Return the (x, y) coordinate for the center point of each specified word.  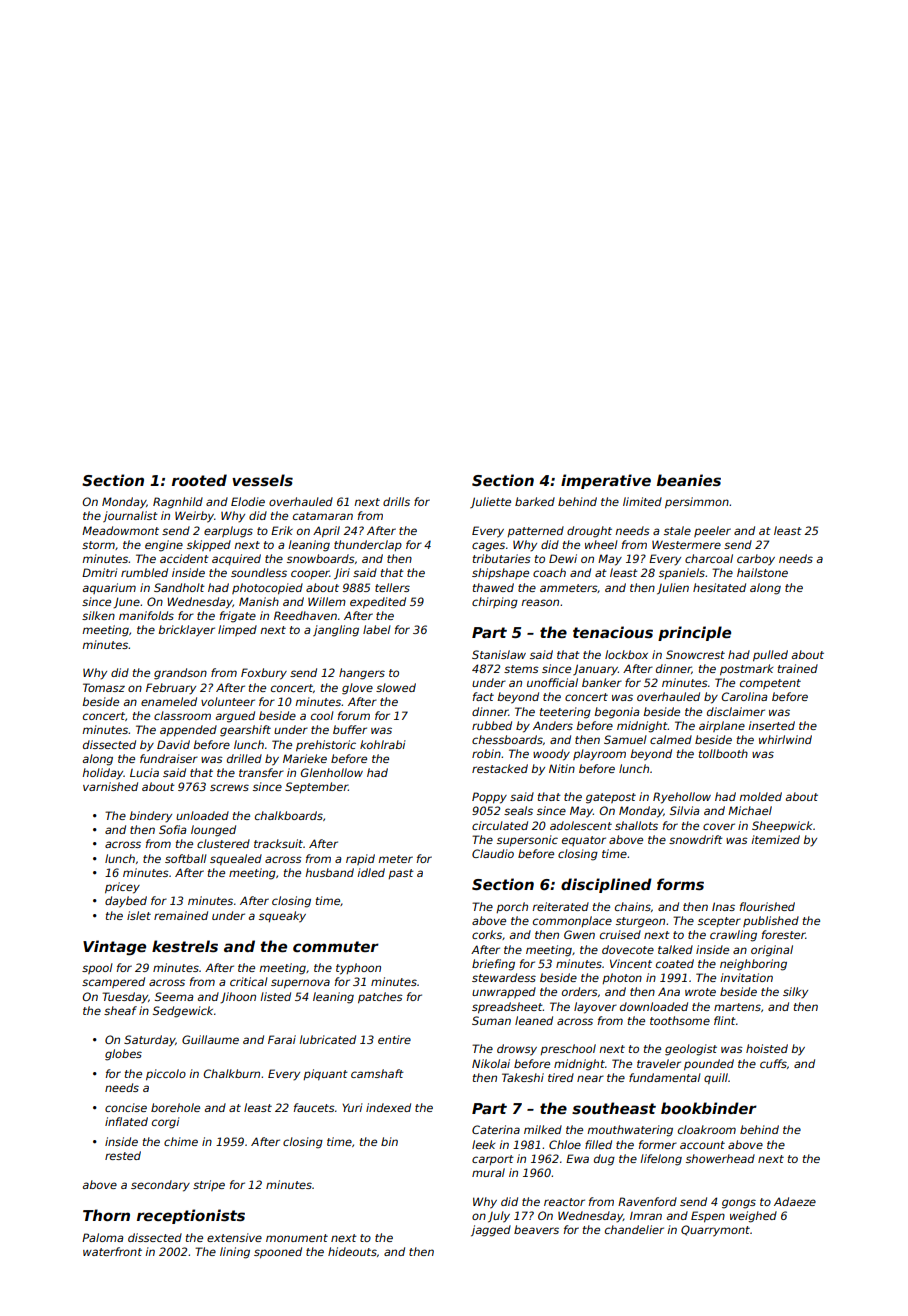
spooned (278, 1253)
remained (181, 915)
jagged (491, 1231)
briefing (493, 965)
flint (725, 1020)
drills (396, 501)
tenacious (613, 632)
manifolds (146, 615)
